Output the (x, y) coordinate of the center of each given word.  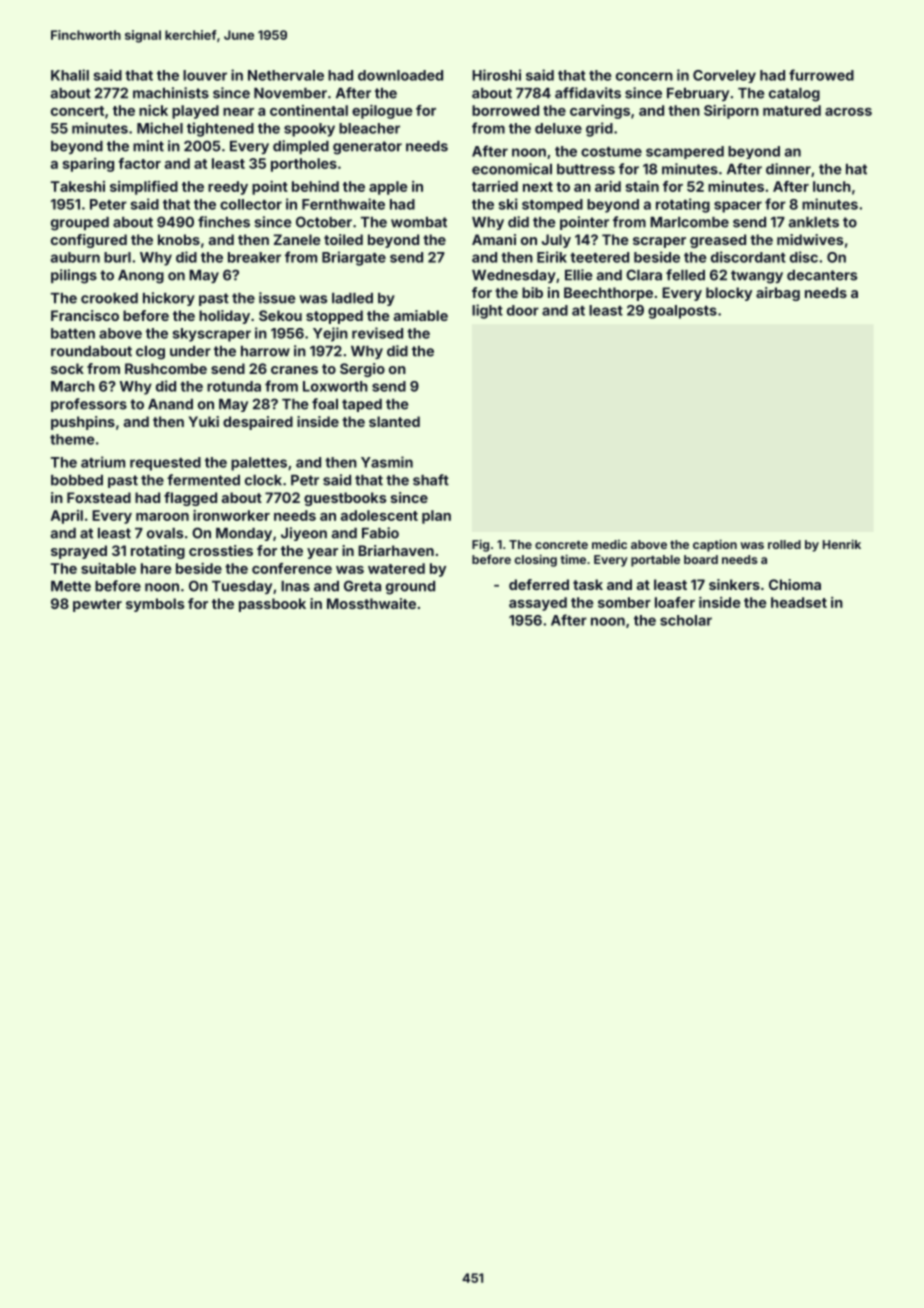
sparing (88, 165)
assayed (538, 604)
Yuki (204, 421)
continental (309, 110)
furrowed (821, 75)
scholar (686, 620)
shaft (431, 480)
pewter (97, 605)
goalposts (682, 312)
